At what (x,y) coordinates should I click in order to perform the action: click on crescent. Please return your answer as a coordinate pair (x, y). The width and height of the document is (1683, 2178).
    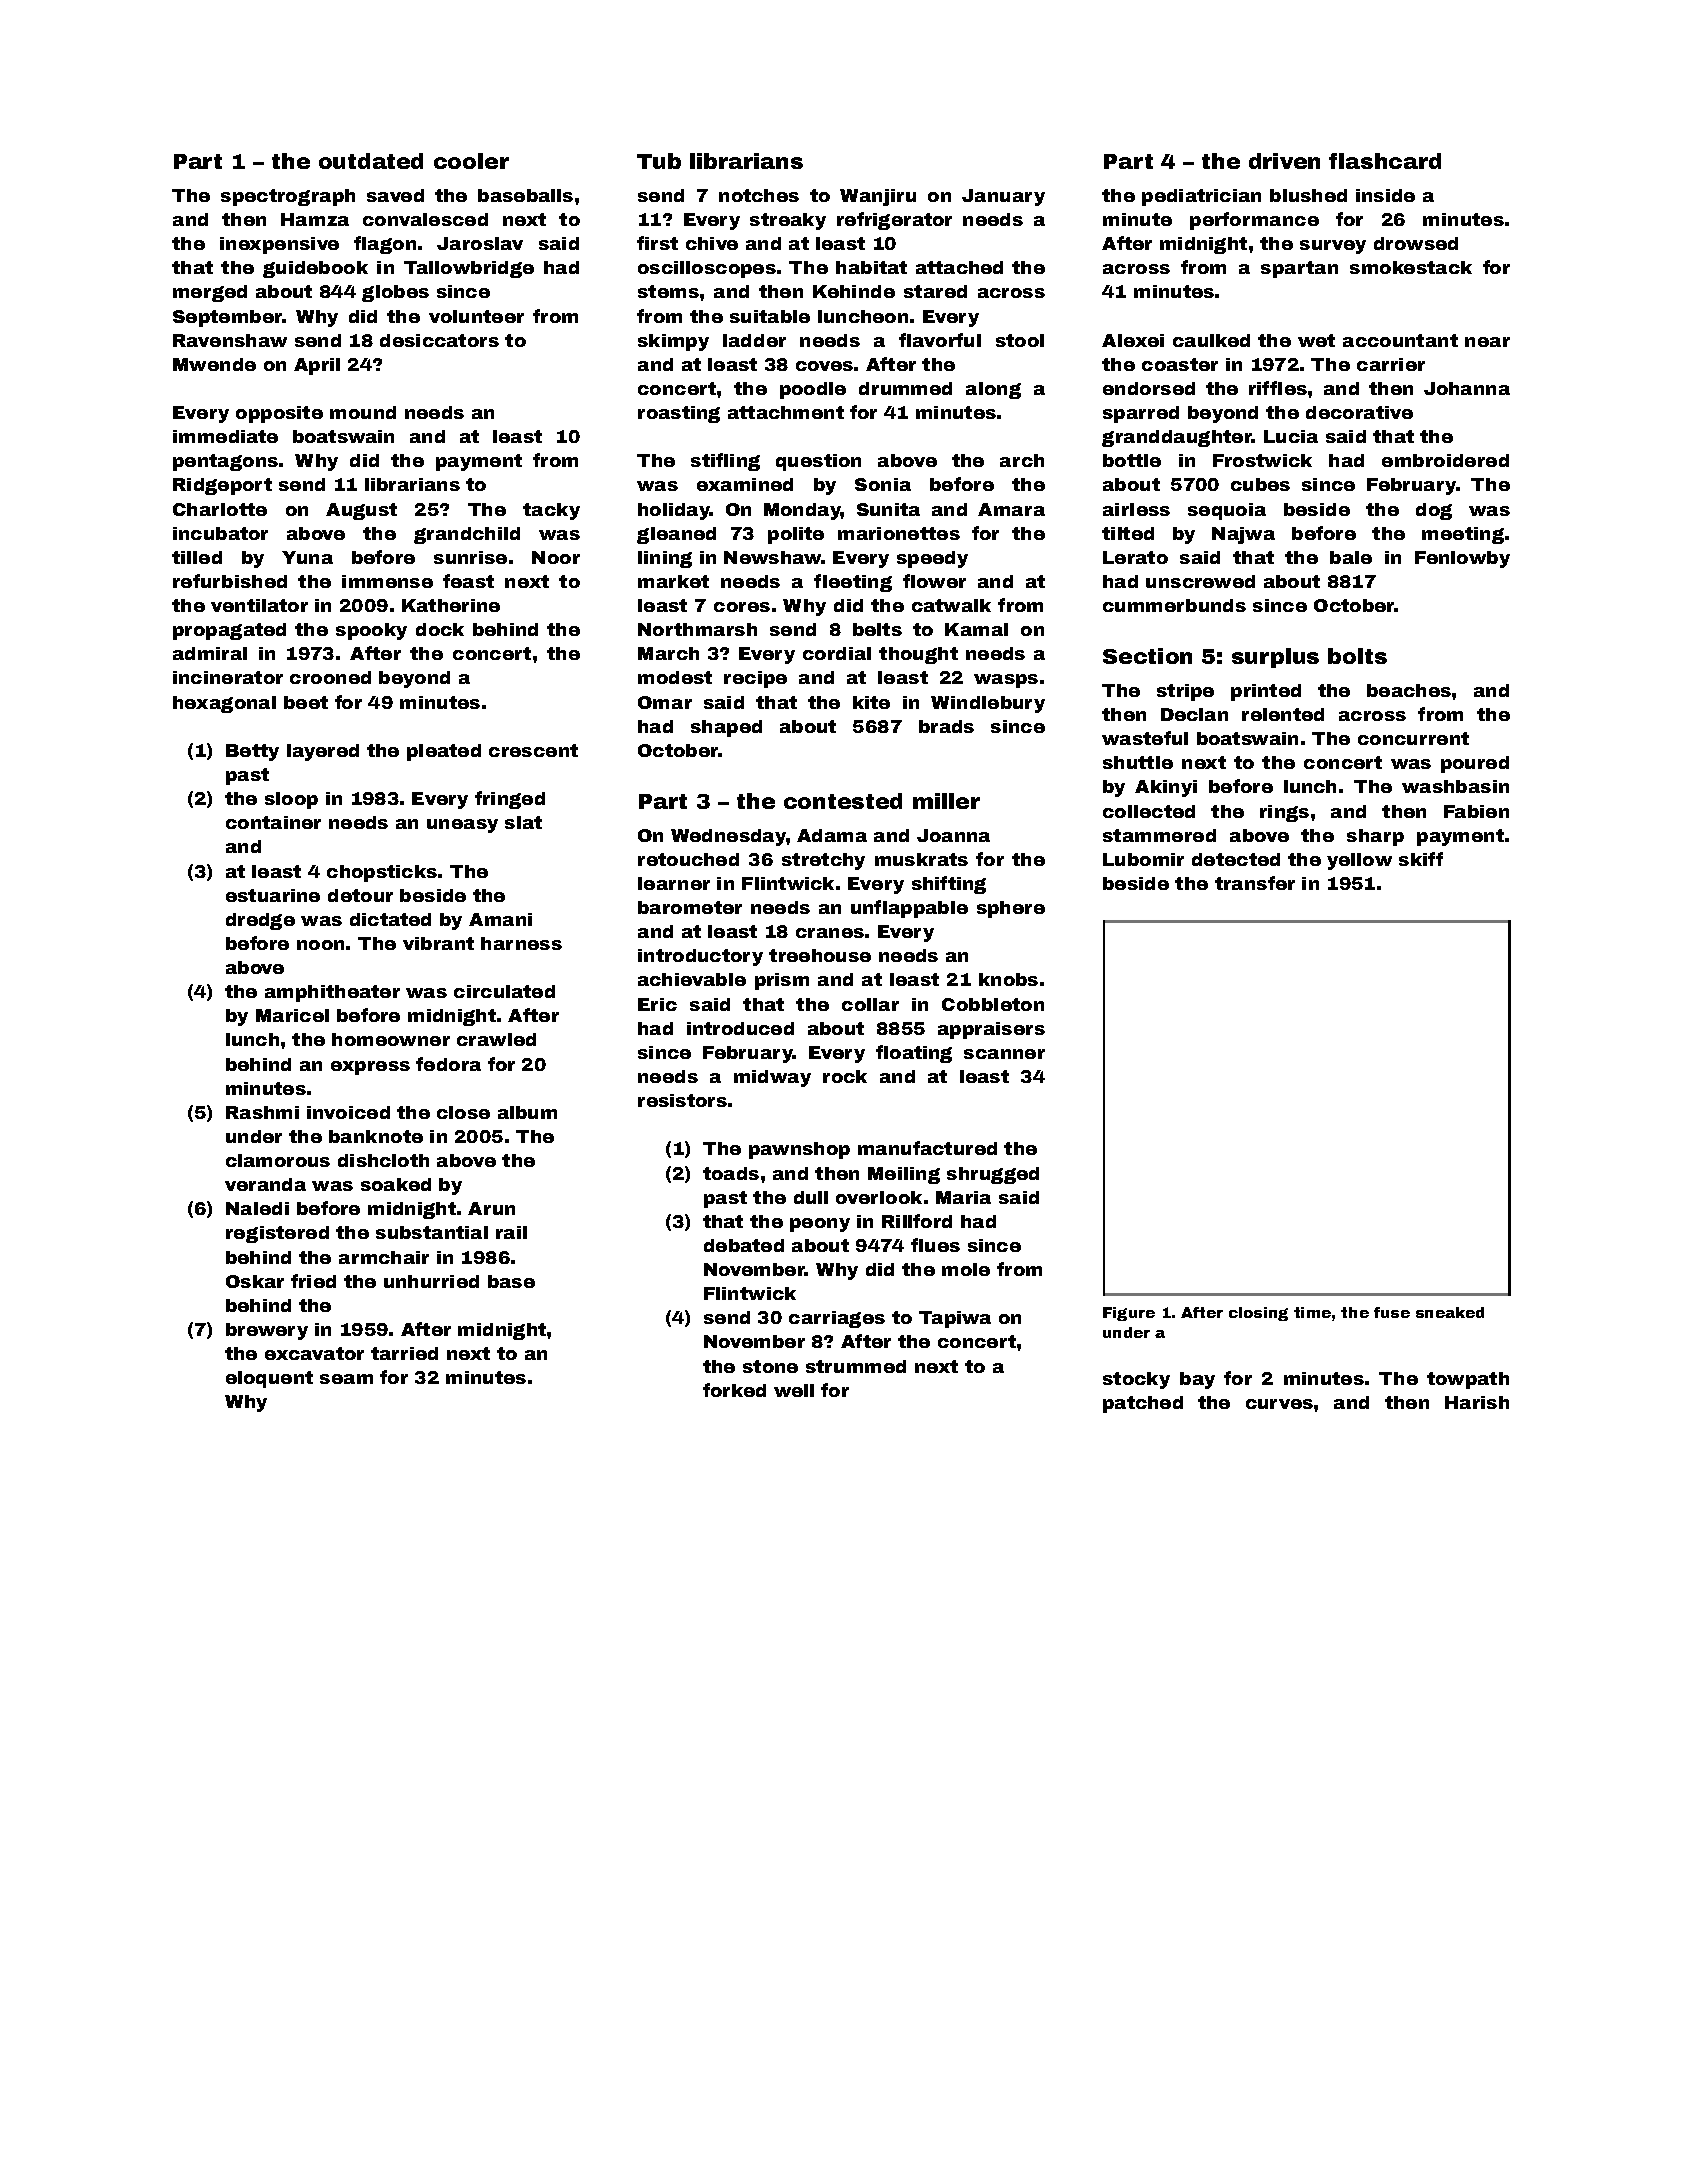
    Looking at the image, I should click on (533, 750).
